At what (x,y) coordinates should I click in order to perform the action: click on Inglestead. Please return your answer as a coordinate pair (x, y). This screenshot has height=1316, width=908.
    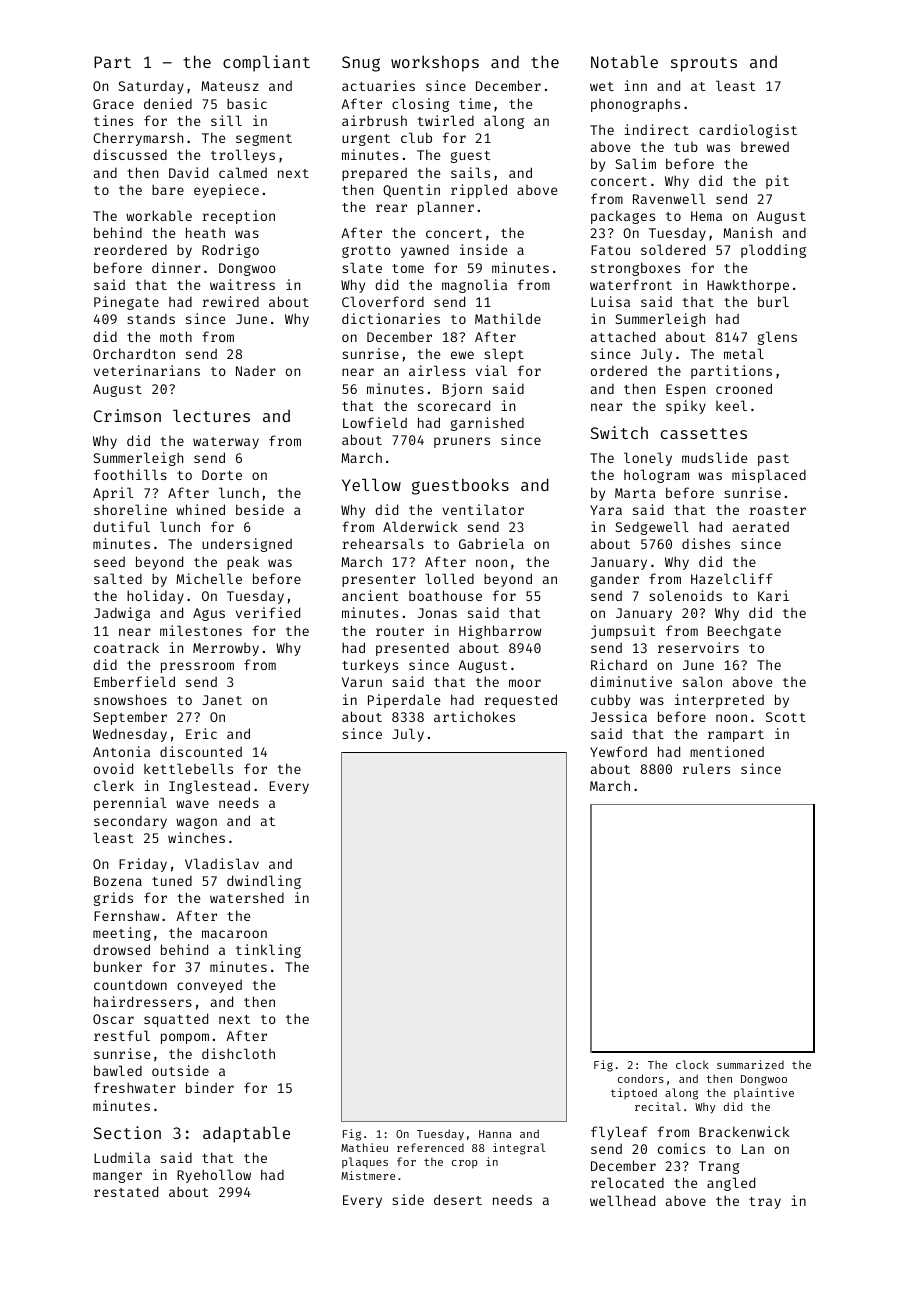
    Looking at the image, I should click on (209, 787).
